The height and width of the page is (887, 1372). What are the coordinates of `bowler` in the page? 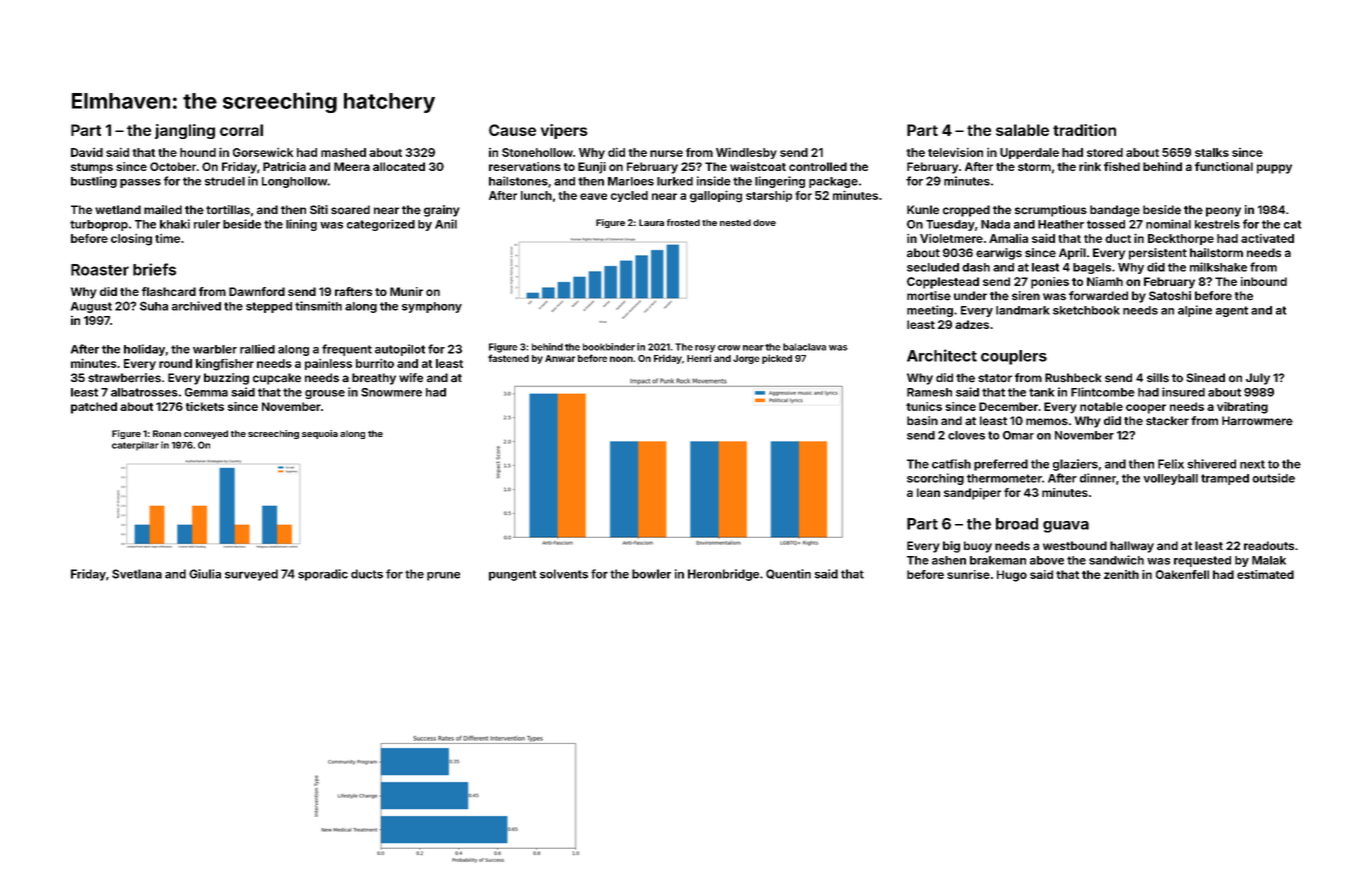 It's located at (651, 574).
